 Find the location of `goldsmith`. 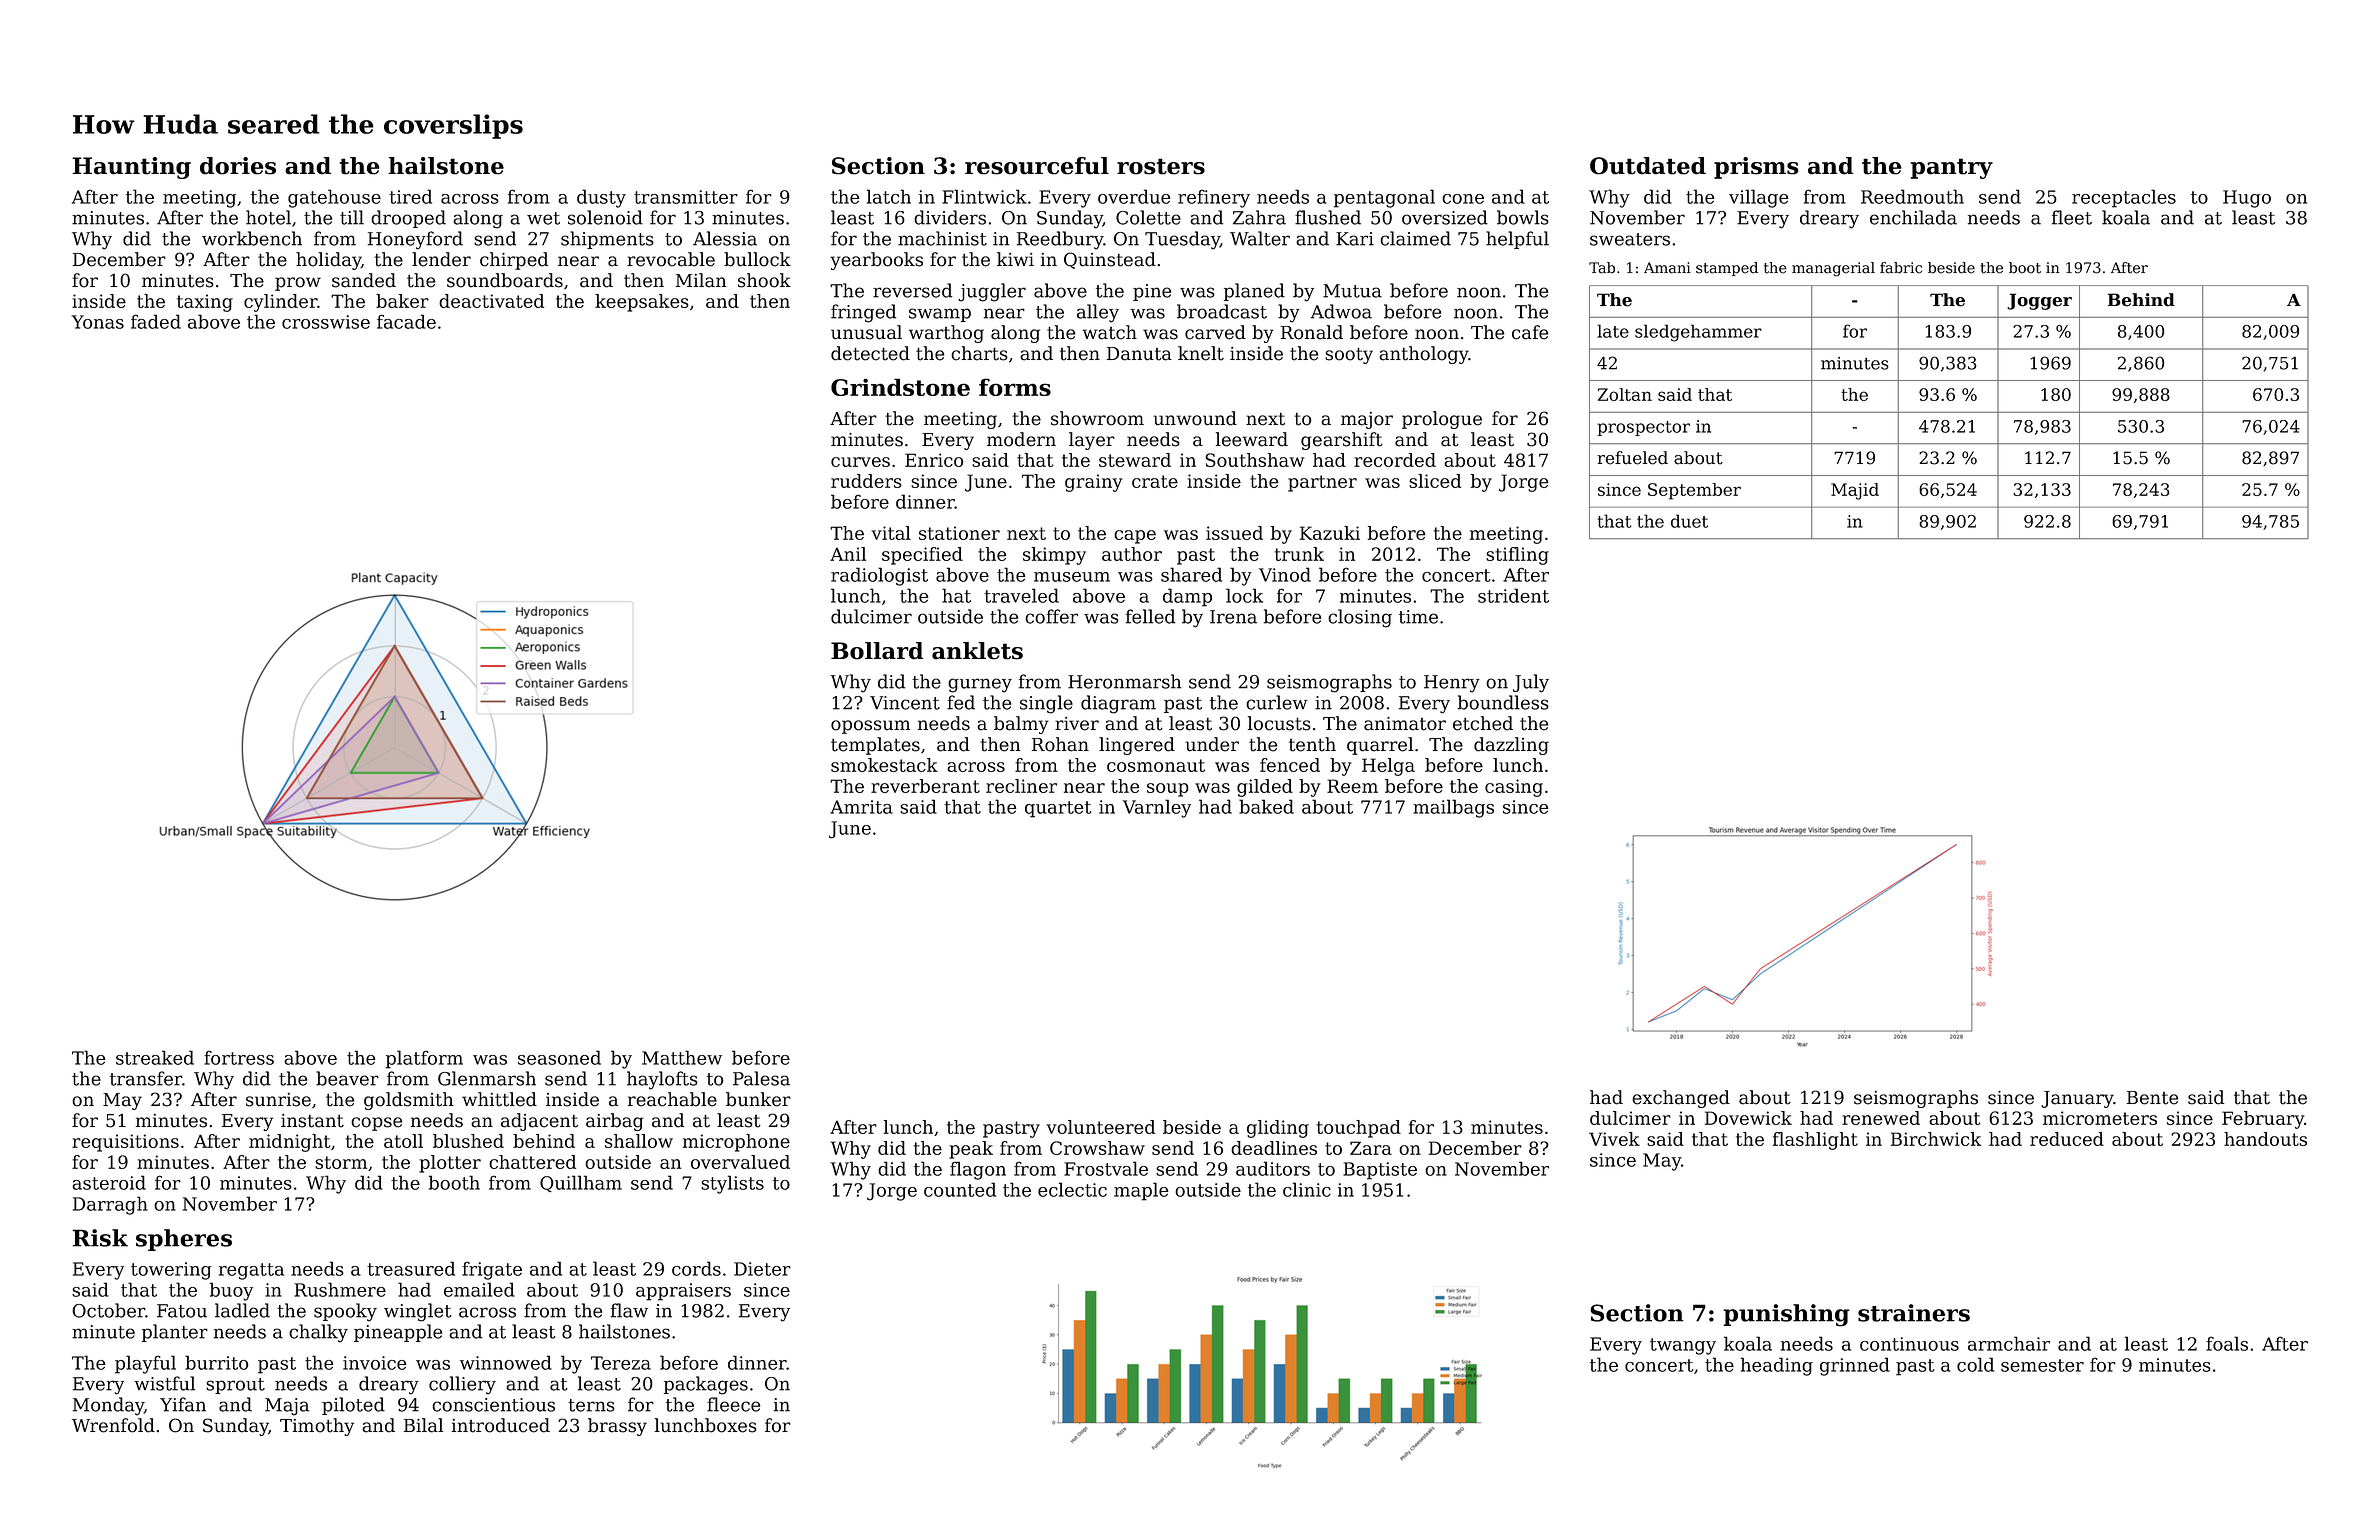

goldsmith is located at coordinates (408, 1101).
